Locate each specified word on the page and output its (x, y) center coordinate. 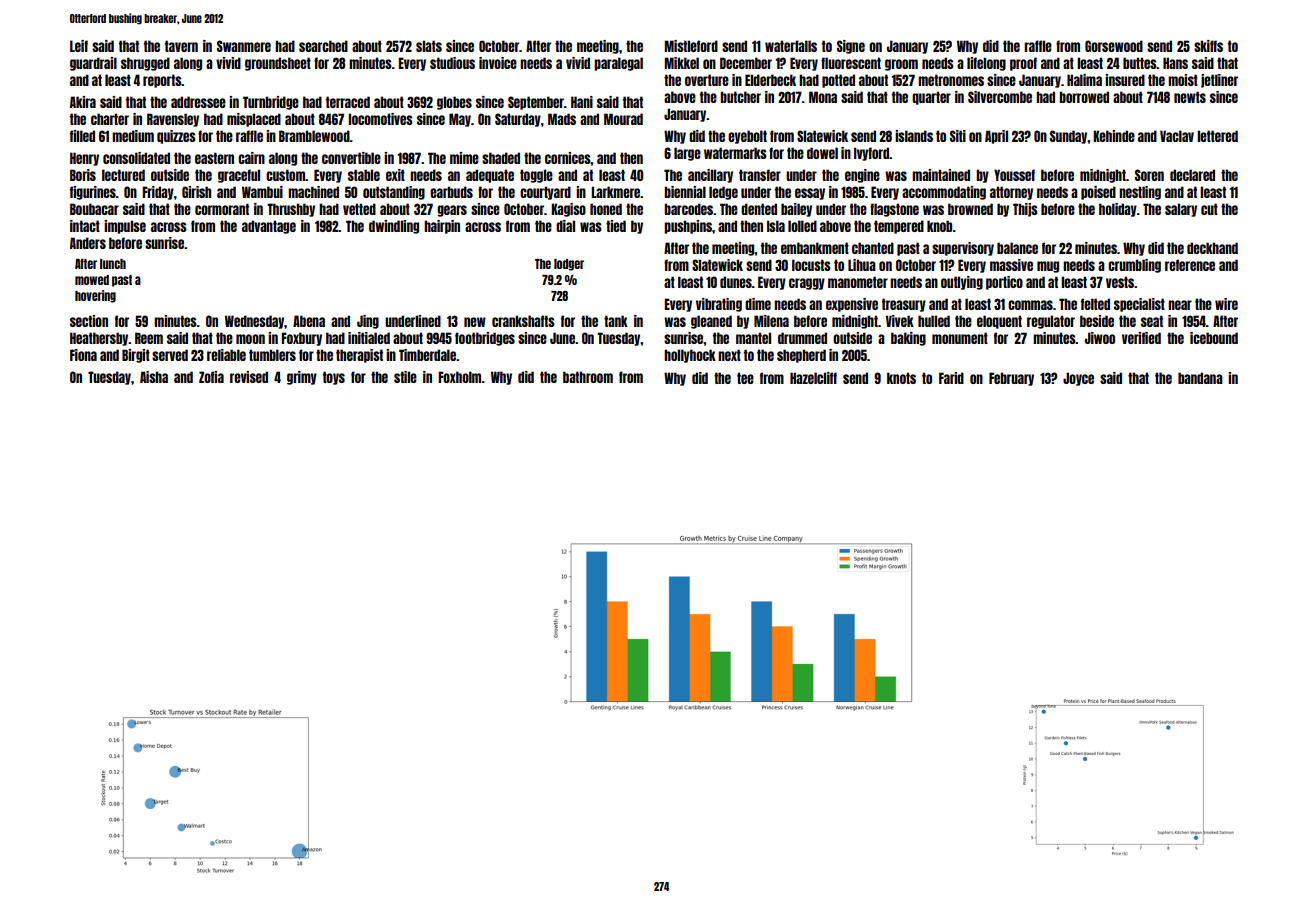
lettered (1217, 136)
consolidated (136, 158)
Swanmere (244, 46)
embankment (815, 248)
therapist (359, 356)
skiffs (1208, 46)
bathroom (588, 377)
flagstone (894, 210)
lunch (113, 264)
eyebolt (747, 137)
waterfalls (791, 46)
